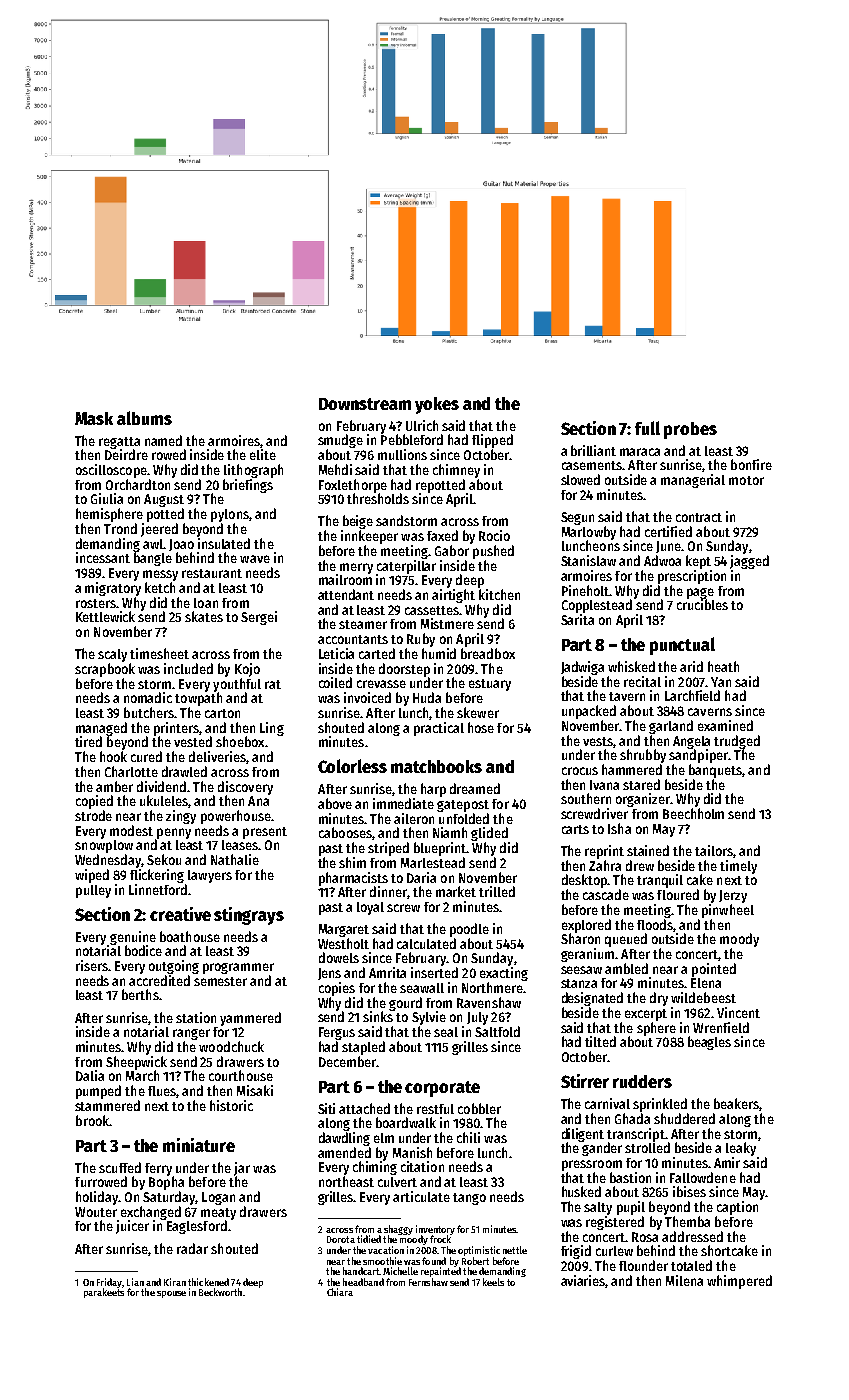  What do you see at coordinates (739, 1282) in the screenshot?
I see `whimpered` at bounding box center [739, 1282].
